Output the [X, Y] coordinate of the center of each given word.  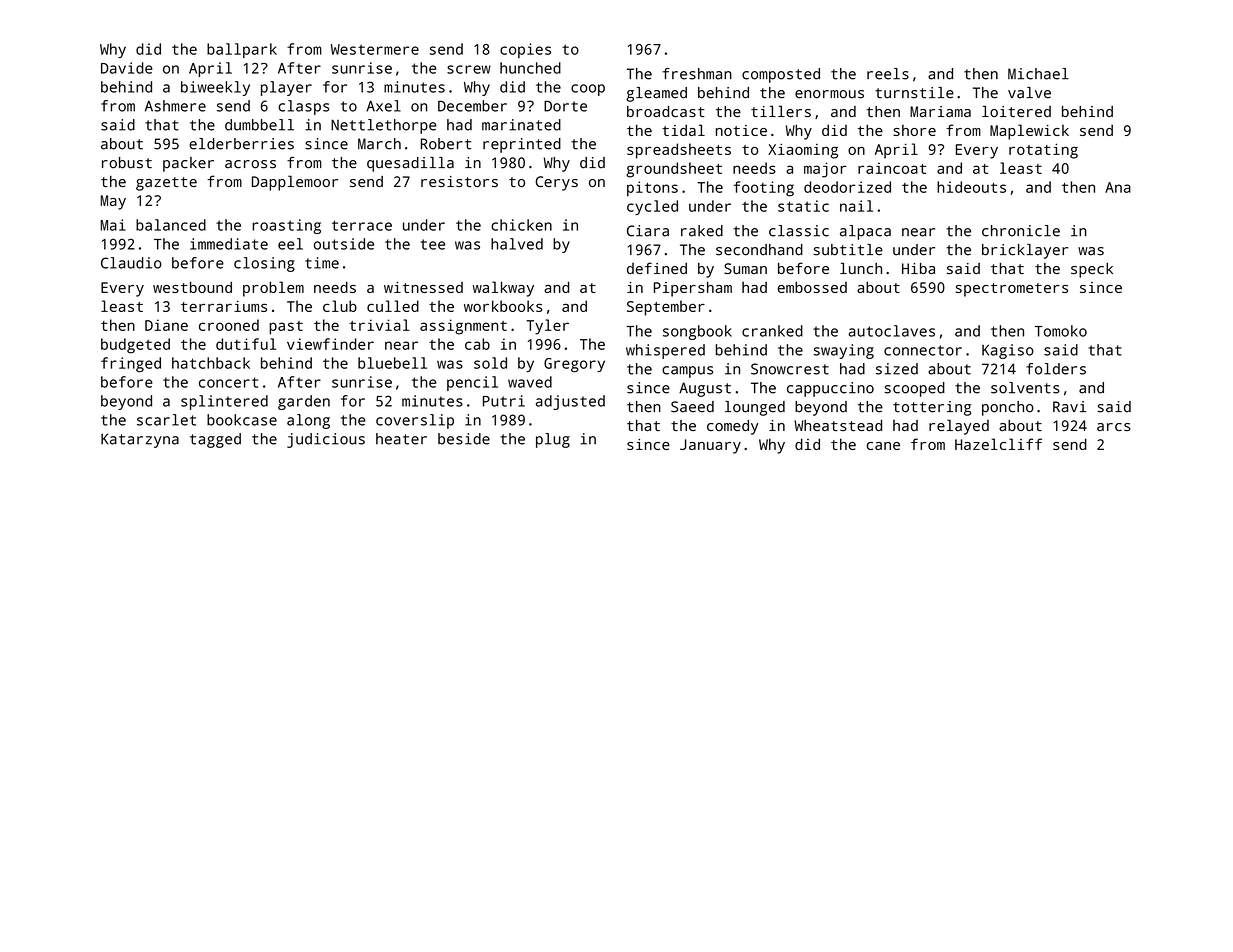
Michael [1038, 74]
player [286, 88]
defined [657, 268]
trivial [379, 325]
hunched [530, 68]
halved [517, 244]
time [322, 263]
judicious [326, 440]
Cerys [557, 183]
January [710, 446]
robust [127, 163]
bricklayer [1025, 251]
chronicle [1021, 231]
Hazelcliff [998, 444]
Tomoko [1061, 331]
